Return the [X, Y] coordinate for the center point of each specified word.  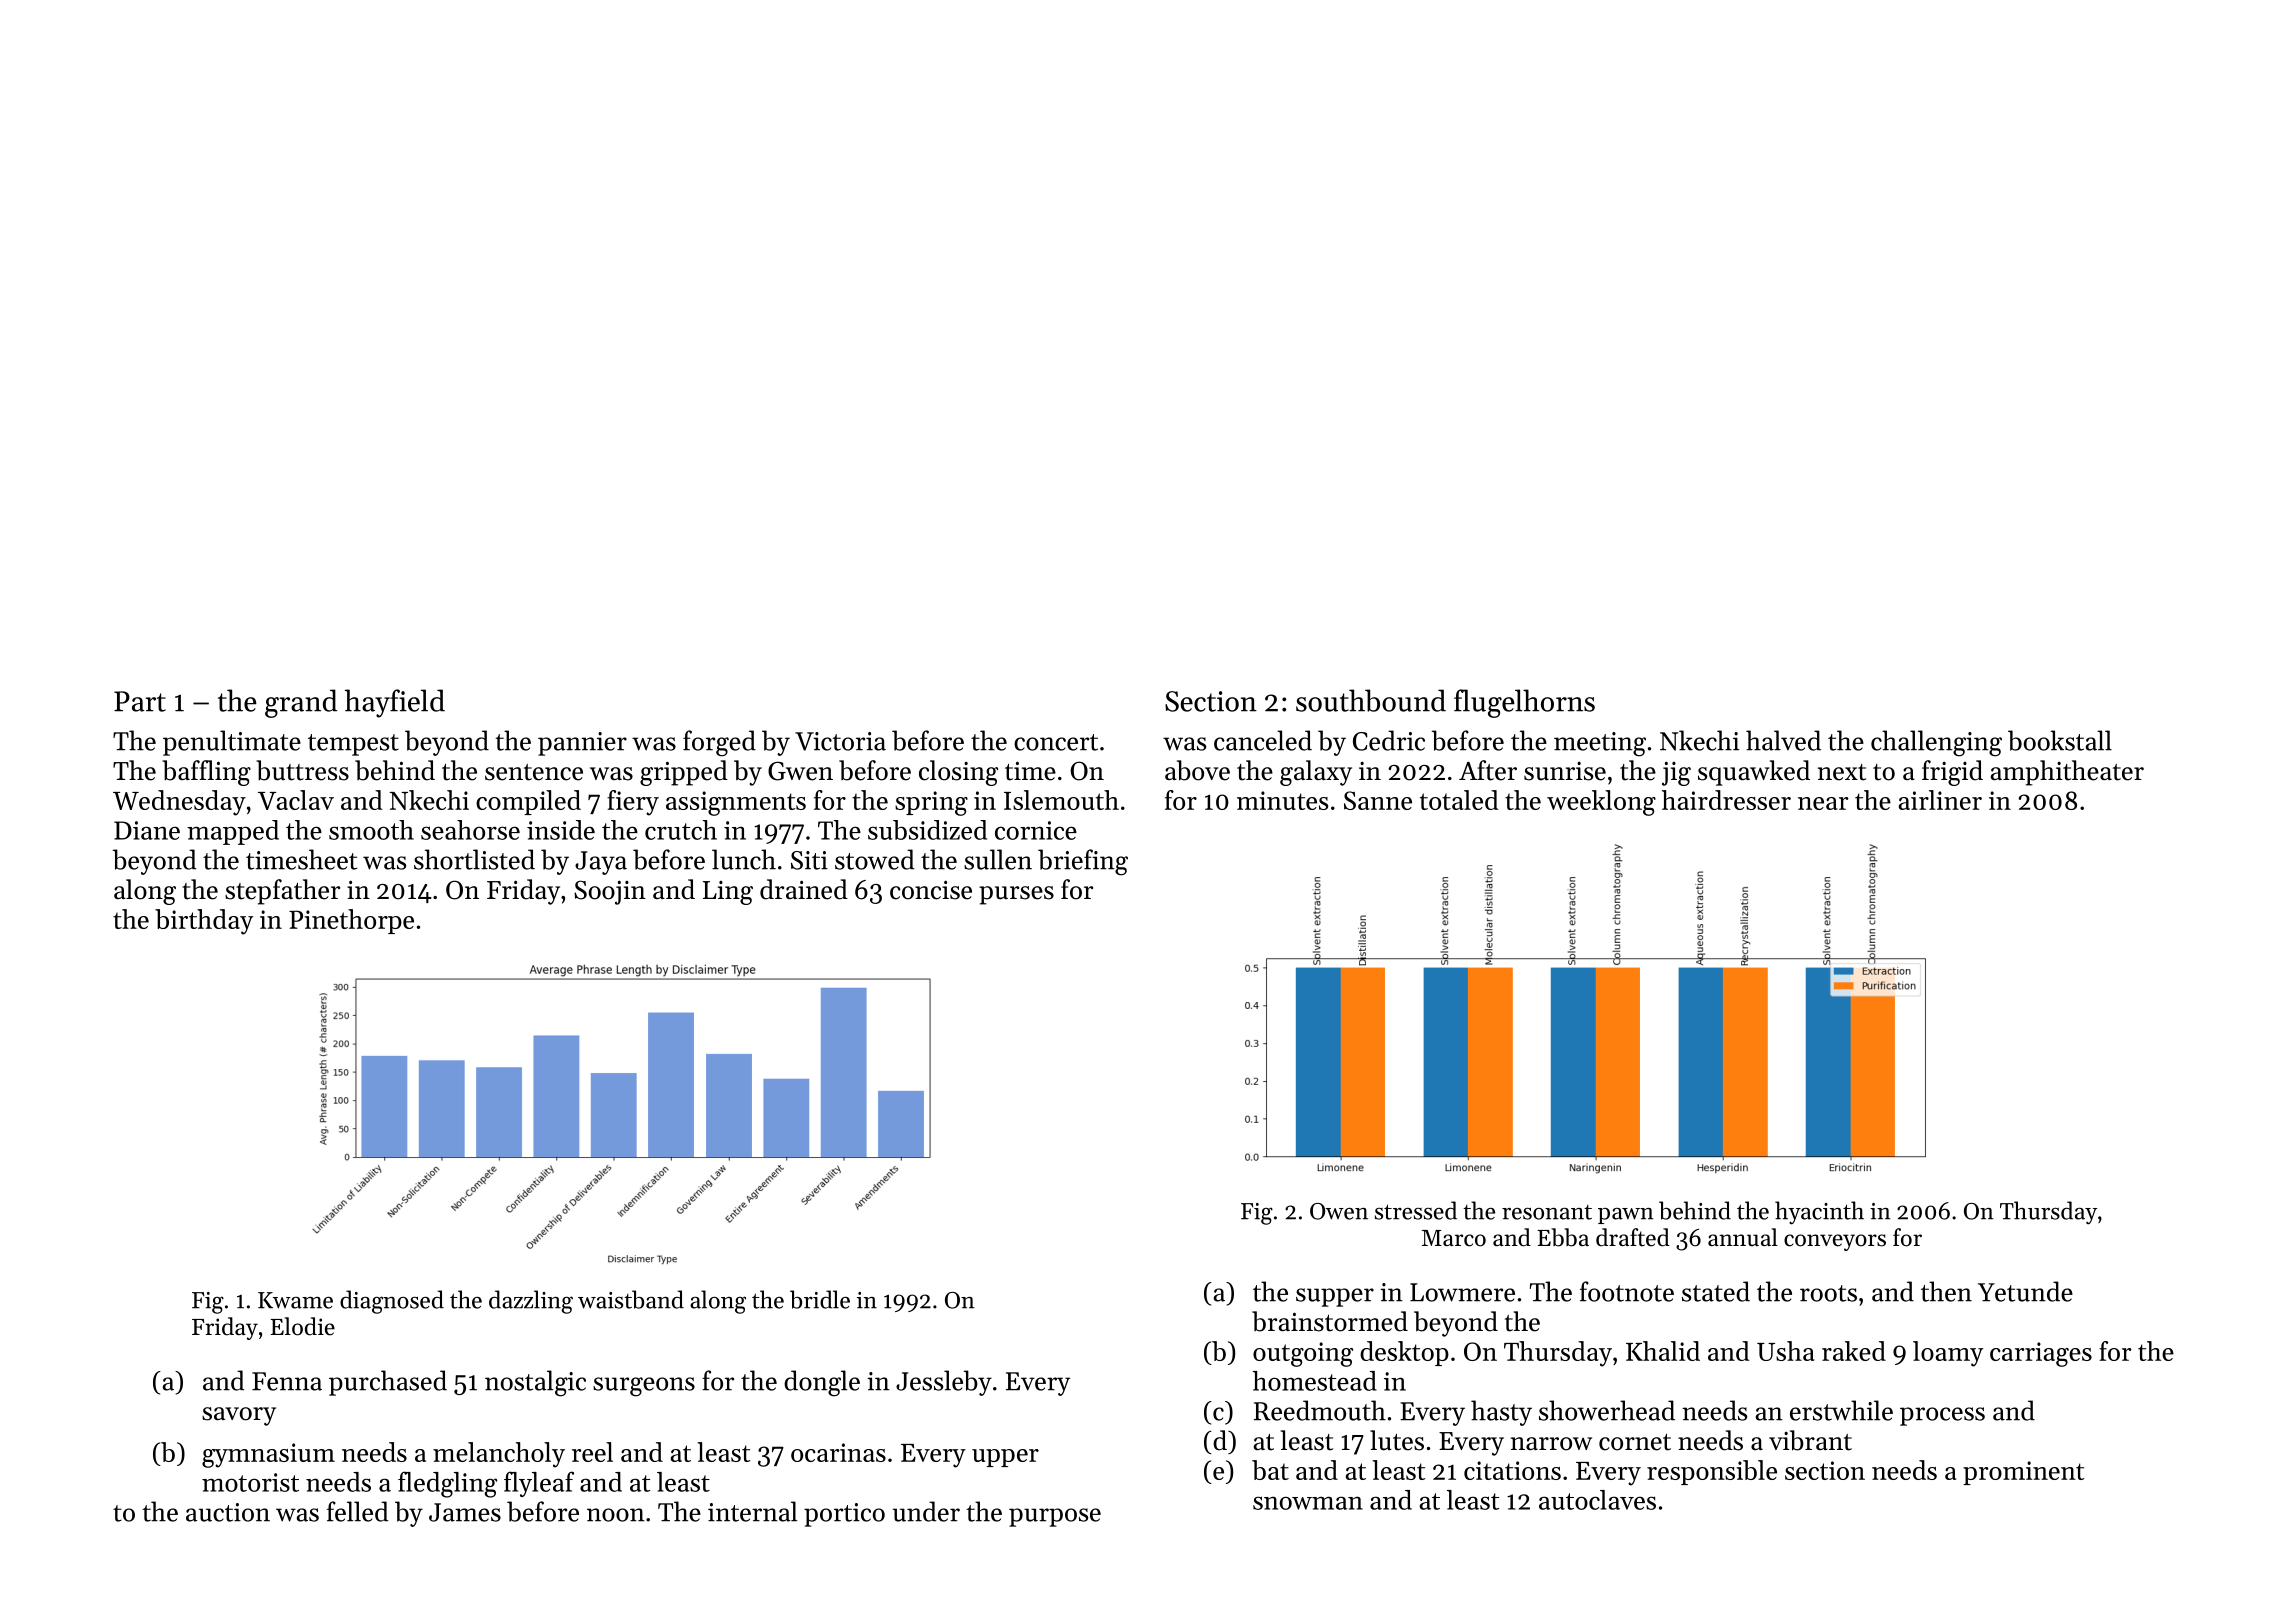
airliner [1940, 800]
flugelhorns [1524, 703]
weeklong [1601, 803]
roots [1828, 1293]
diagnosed [392, 1302]
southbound [1371, 700]
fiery [633, 803]
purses [1016, 895]
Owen [1339, 1211]
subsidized [927, 830]
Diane [147, 830]
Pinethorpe [351, 921]
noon [616, 1515]
